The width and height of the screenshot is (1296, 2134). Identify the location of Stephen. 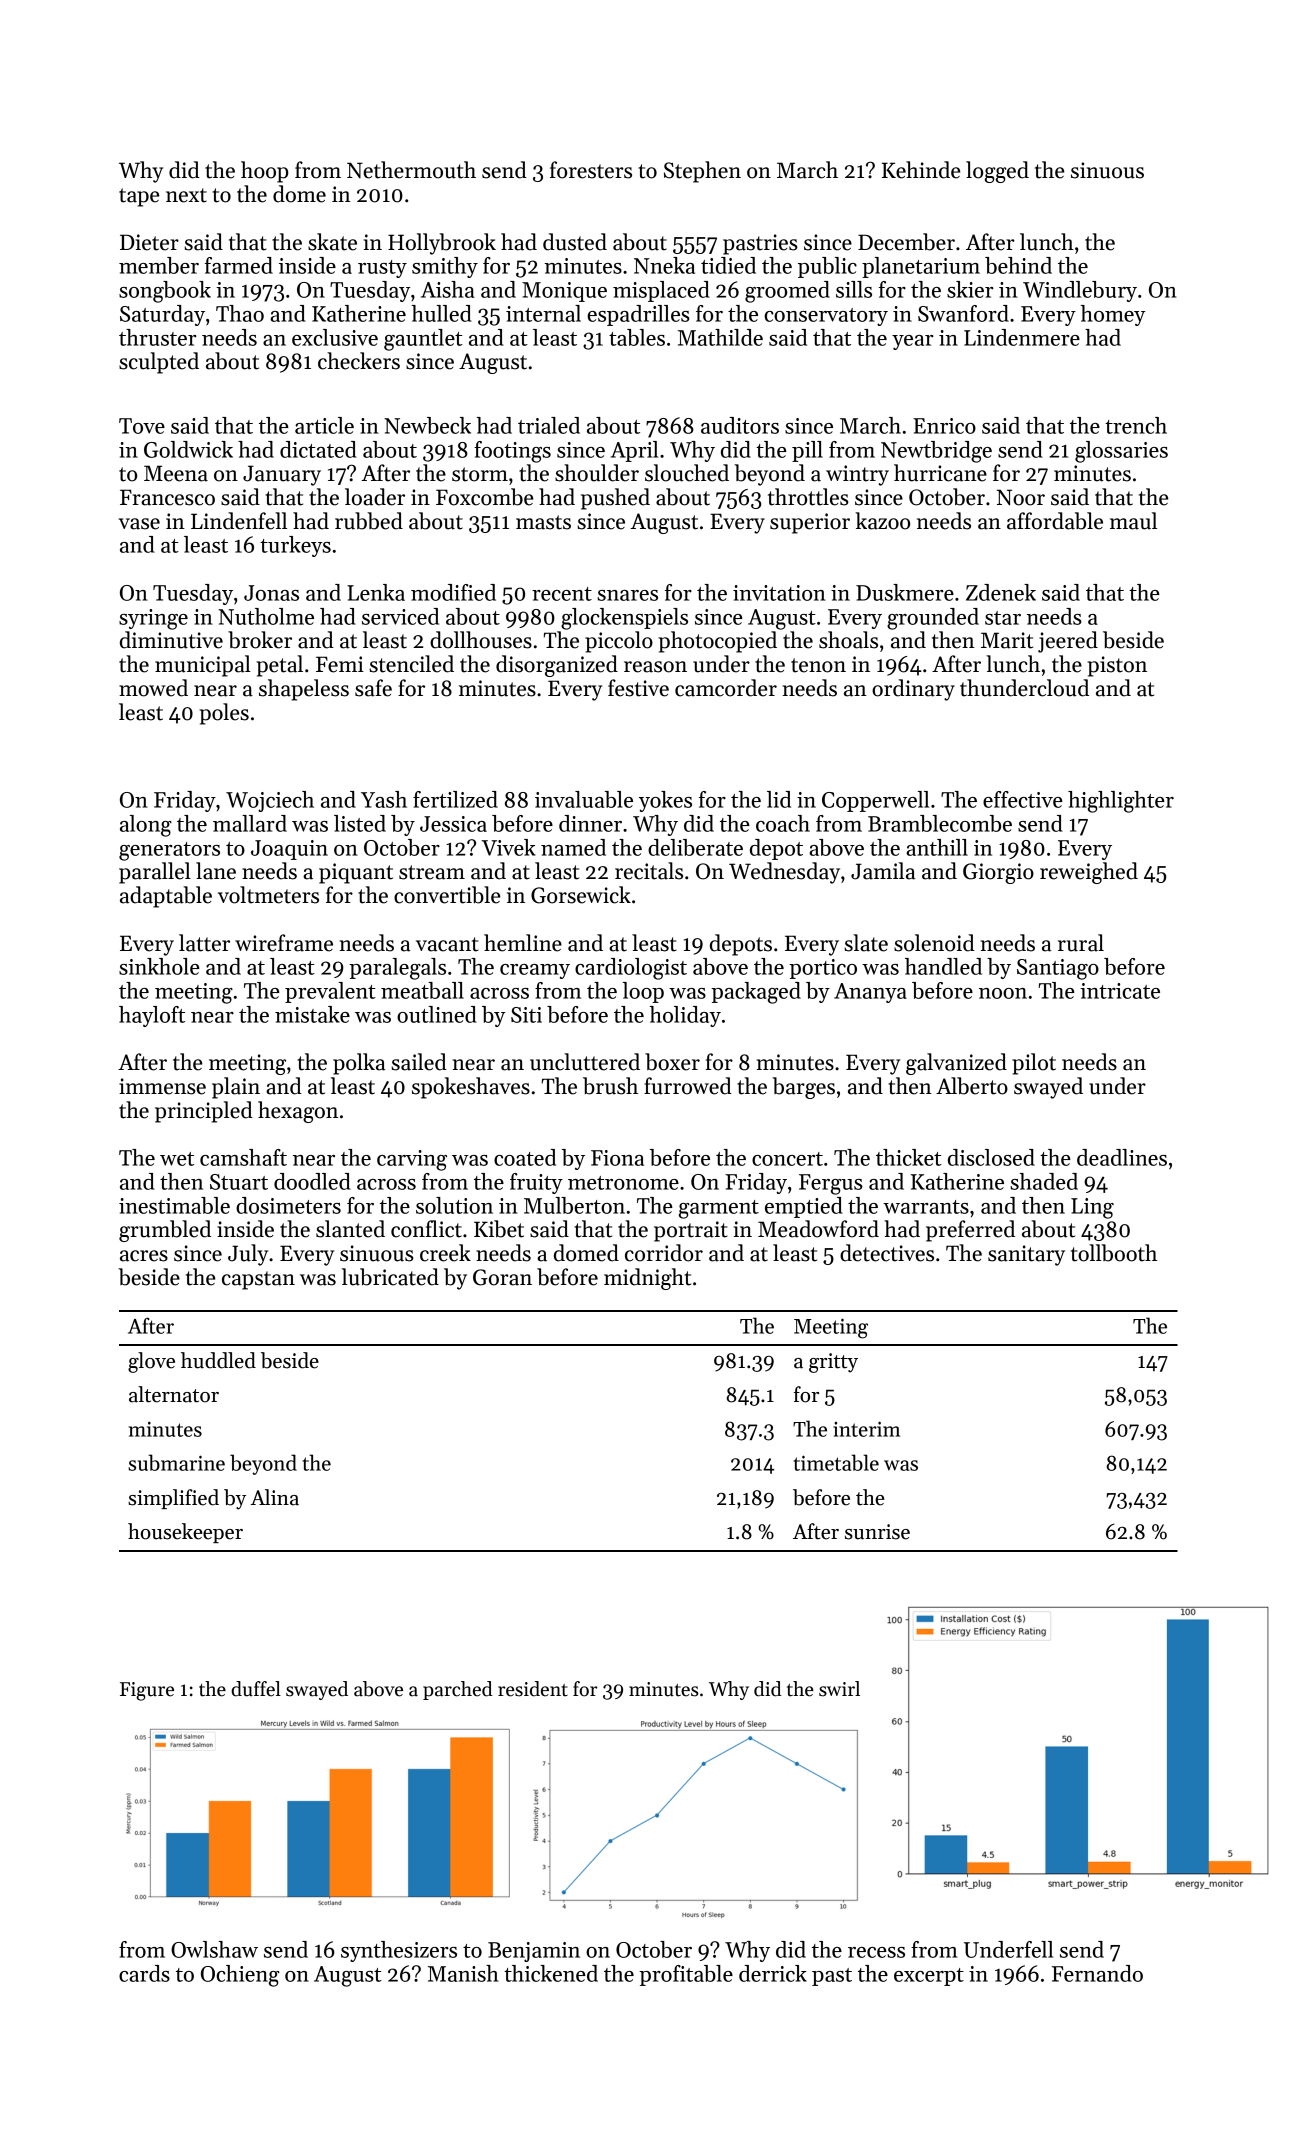
(702, 172).
